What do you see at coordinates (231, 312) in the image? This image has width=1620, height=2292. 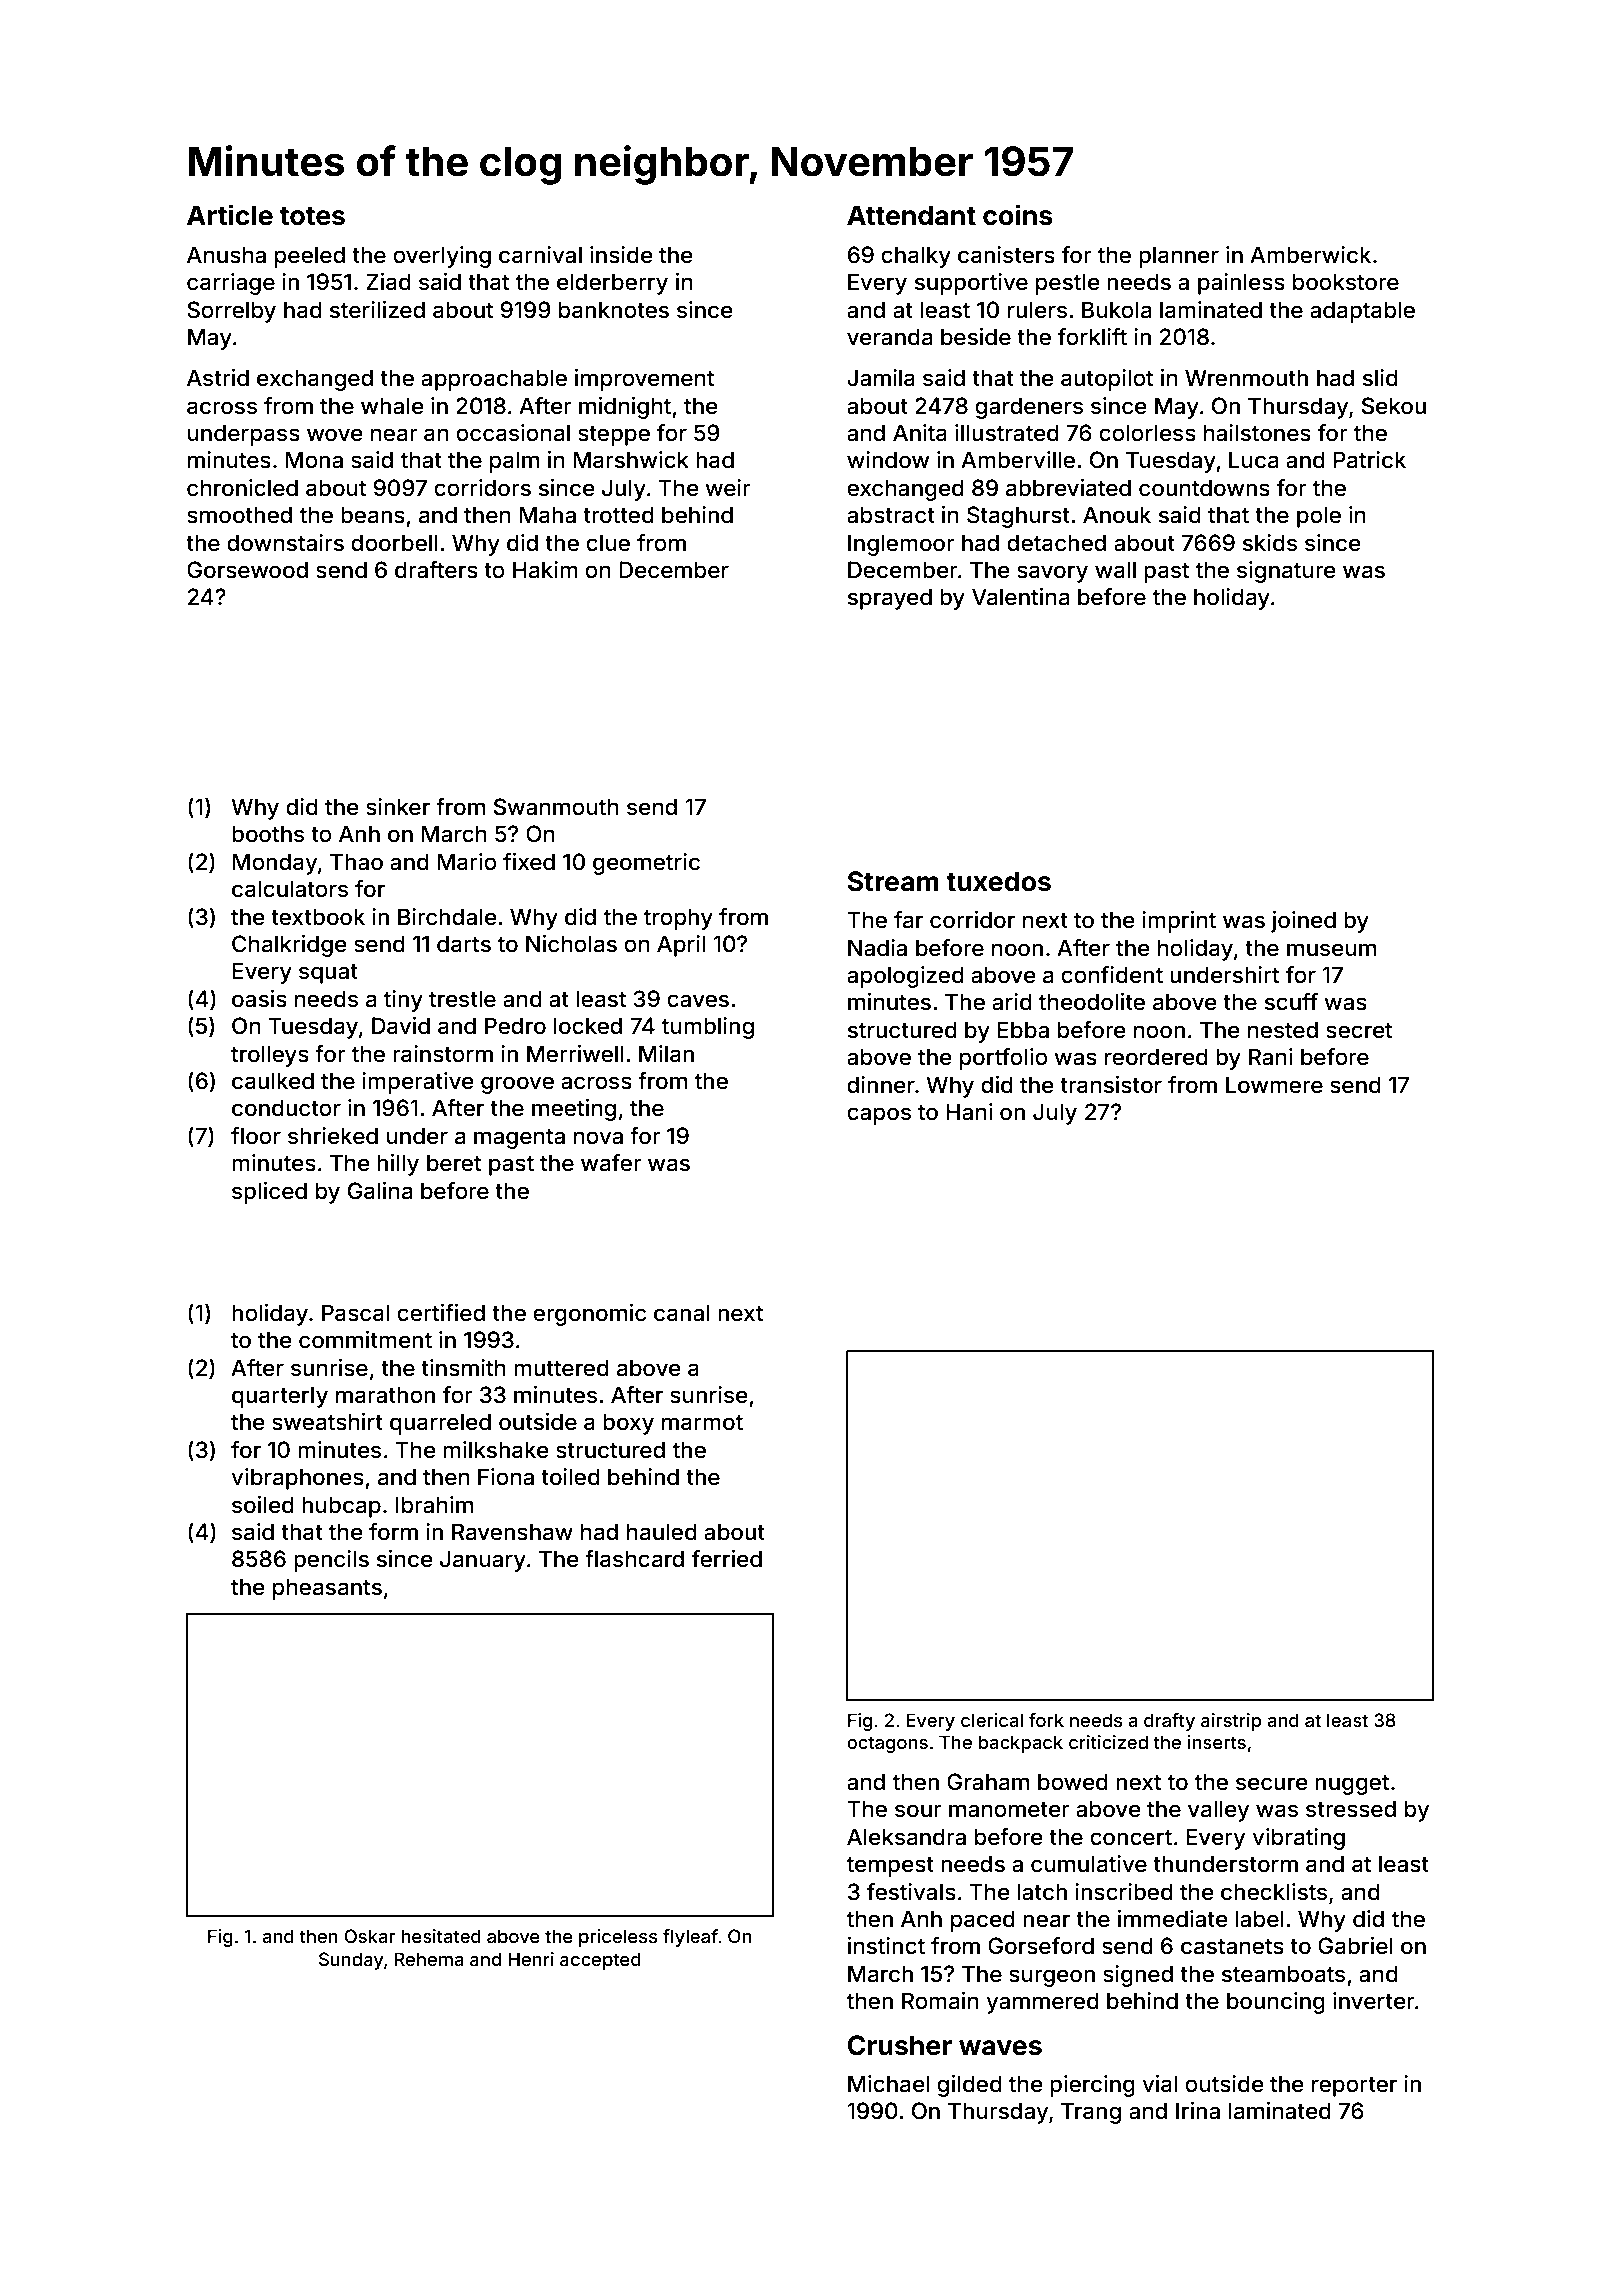 I see `Sorrelby` at bounding box center [231, 312].
